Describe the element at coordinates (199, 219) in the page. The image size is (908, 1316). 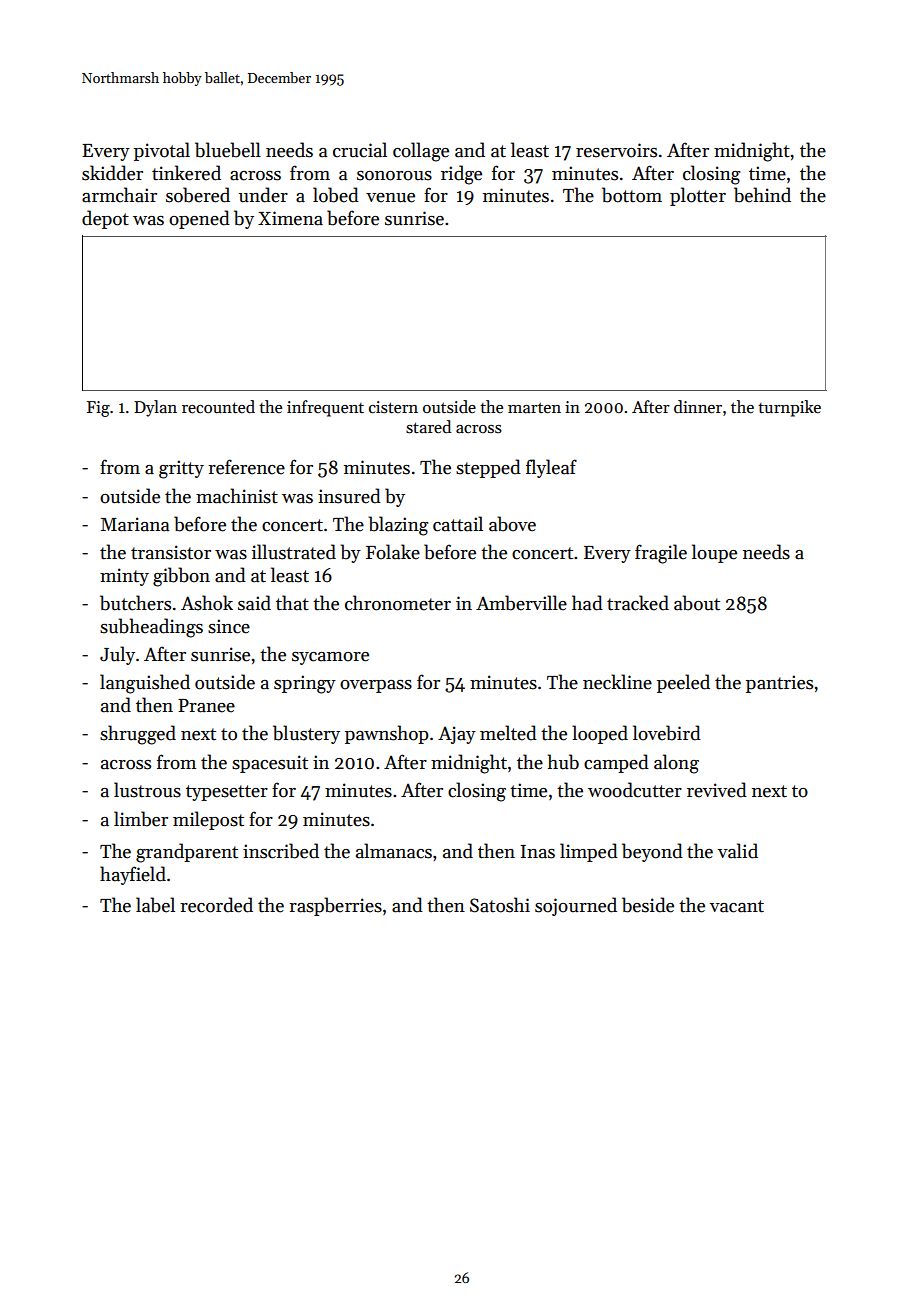
I see `opened` at that location.
